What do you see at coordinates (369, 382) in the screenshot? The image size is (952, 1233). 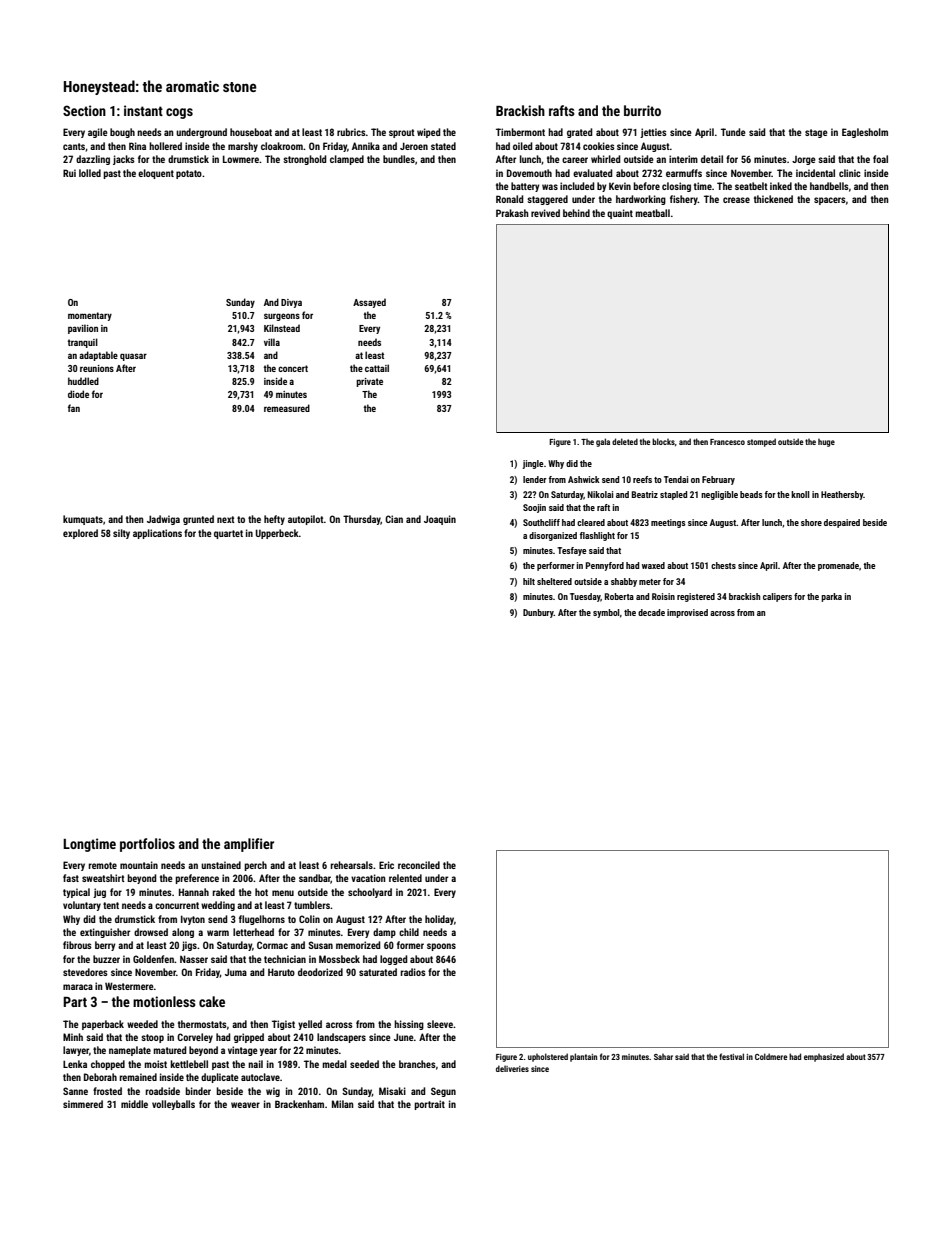 I see `private` at bounding box center [369, 382].
